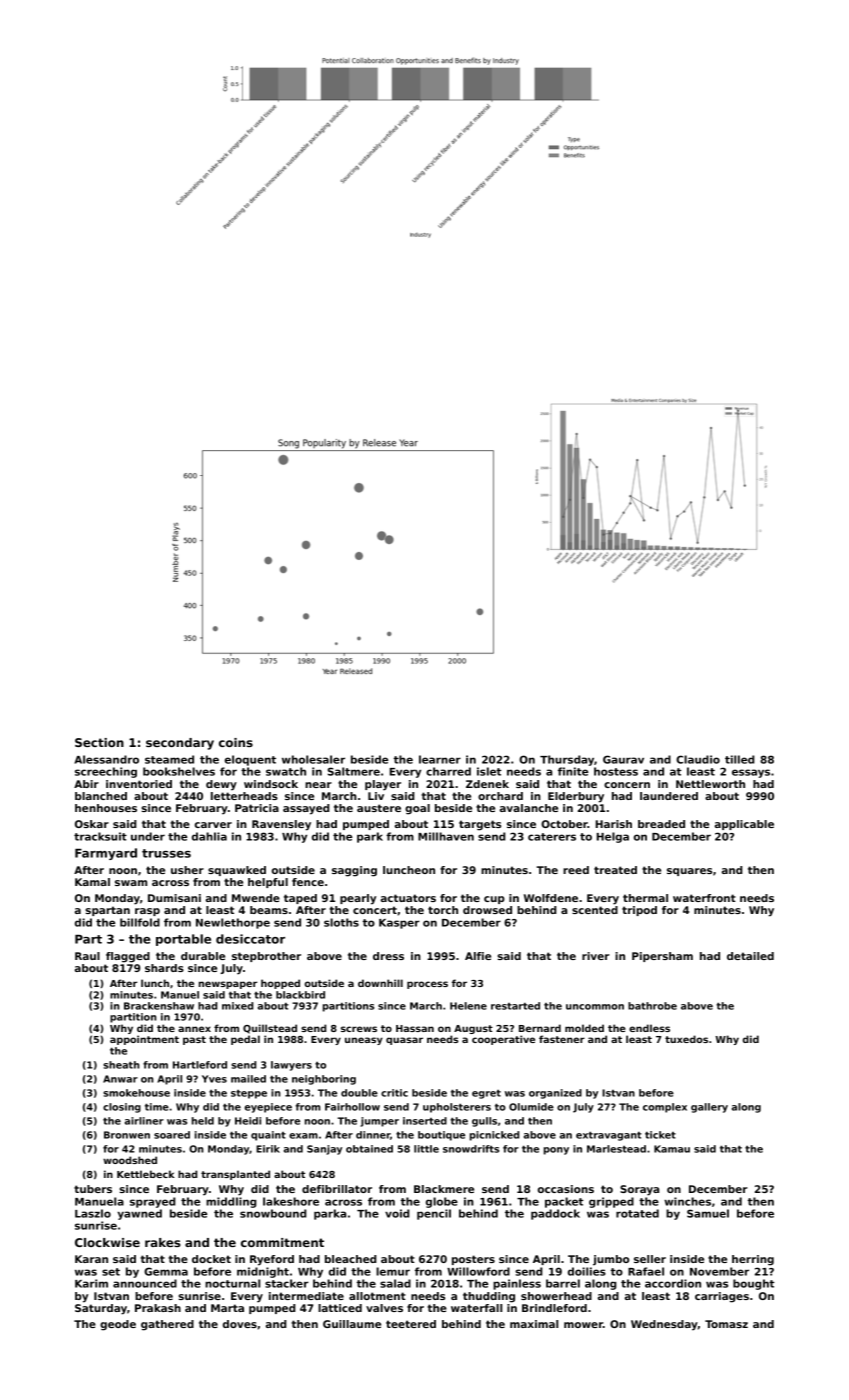  What do you see at coordinates (611, 1260) in the page?
I see `jumbo` at bounding box center [611, 1260].
